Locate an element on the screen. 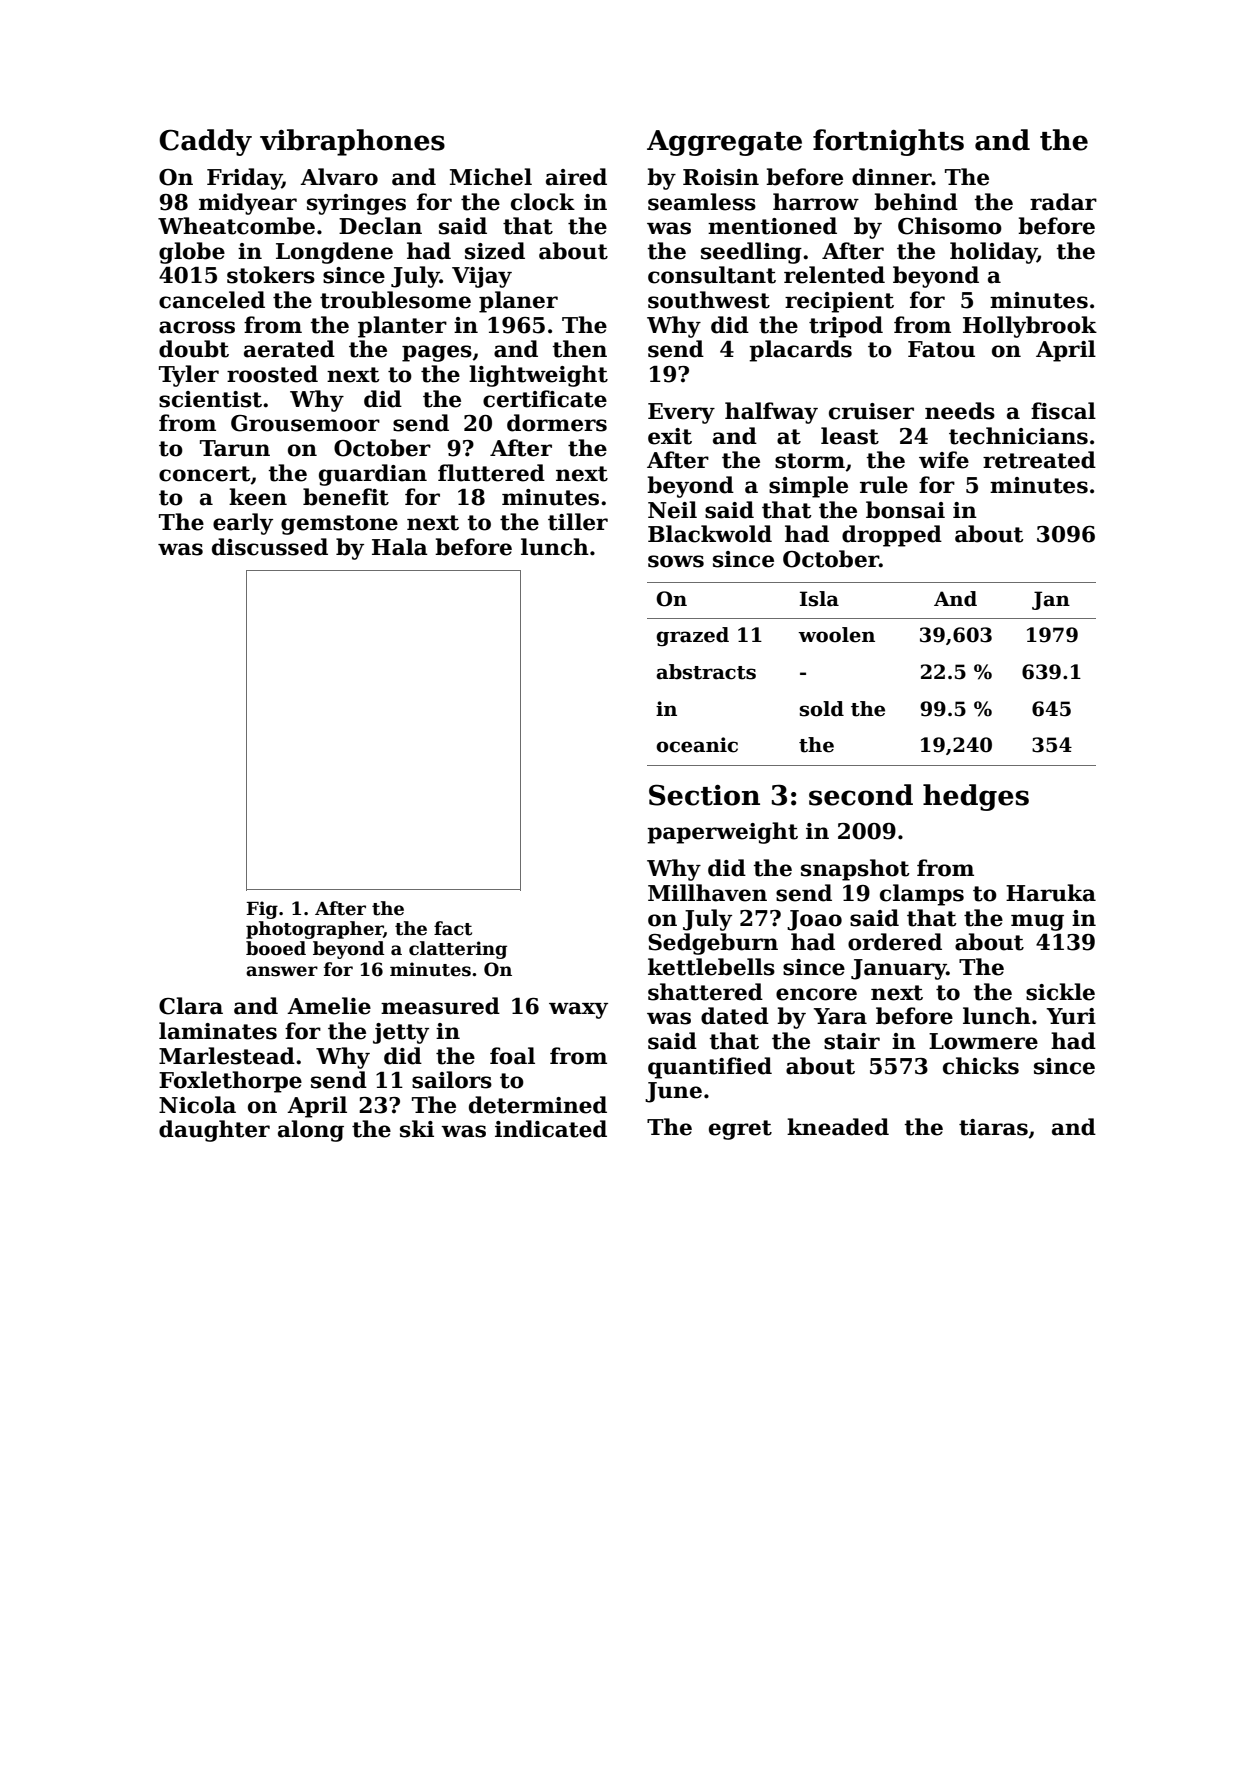  egret is located at coordinates (740, 1130).
